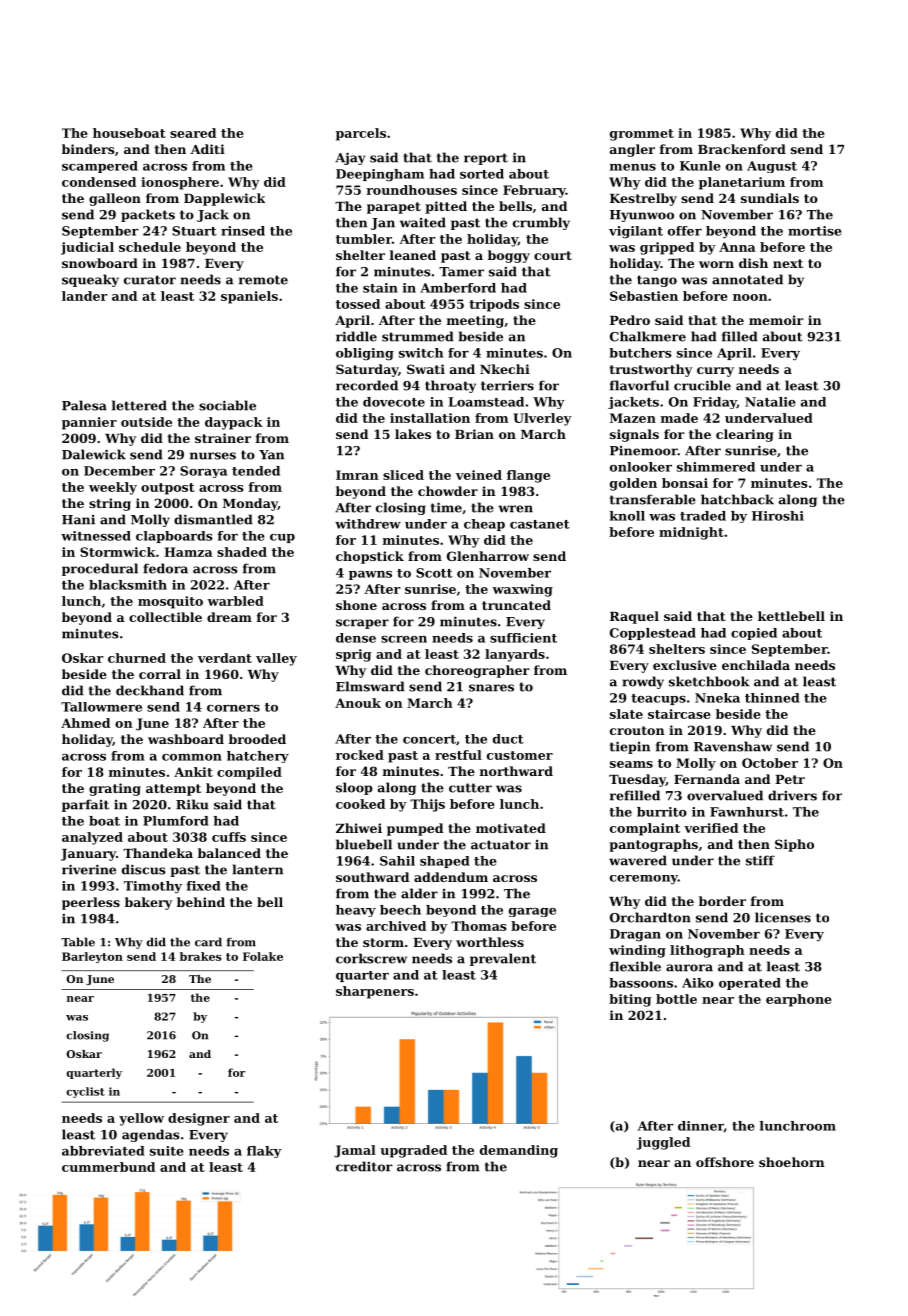 The image size is (908, 1316). Describe the element at coordinates (634, 617) in the screenshot. I see `Raquel` at that location.
